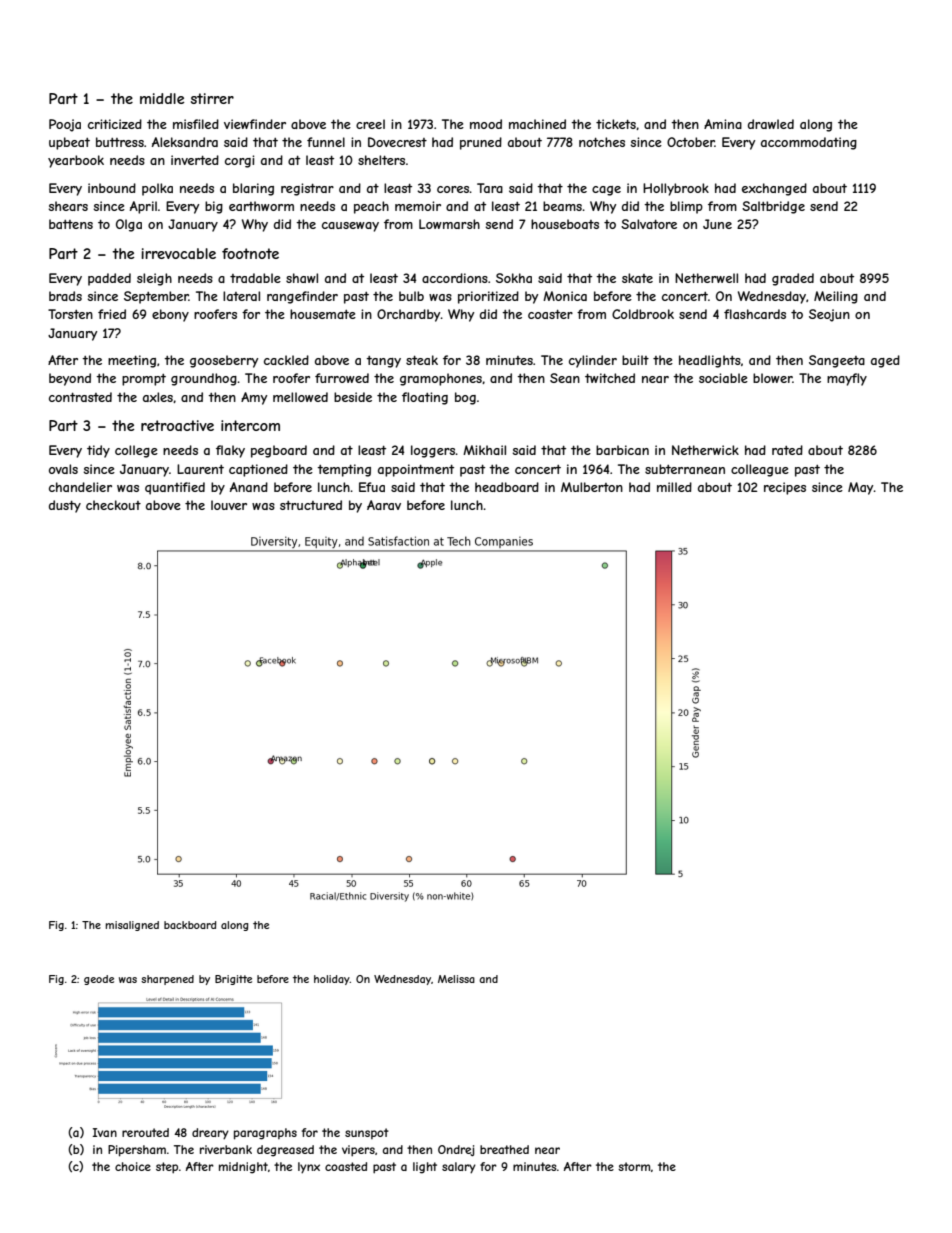 This image has height=1233, width=952. I want to click on Melissa, so click(456, 979).
